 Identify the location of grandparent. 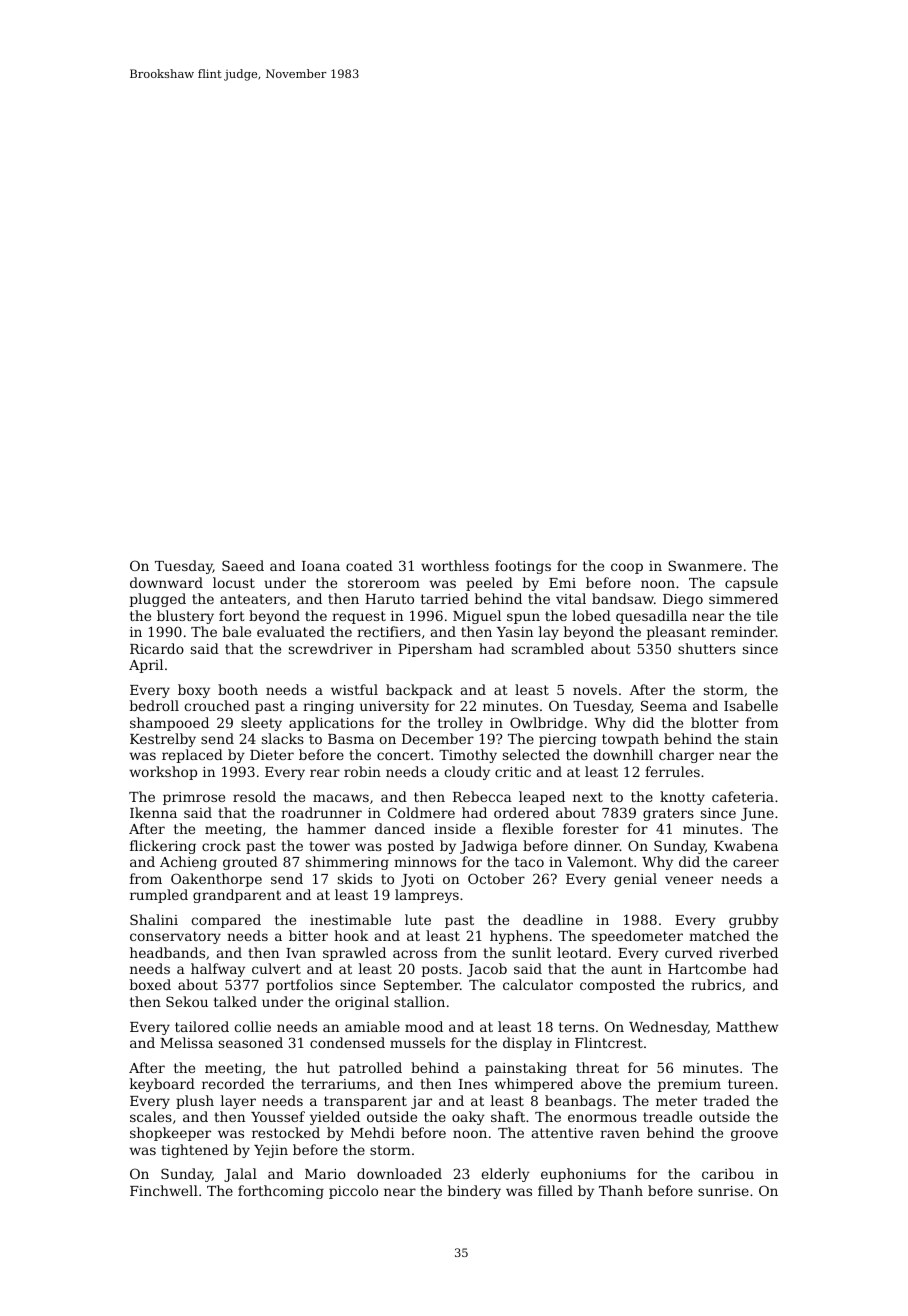
(237, 896).
